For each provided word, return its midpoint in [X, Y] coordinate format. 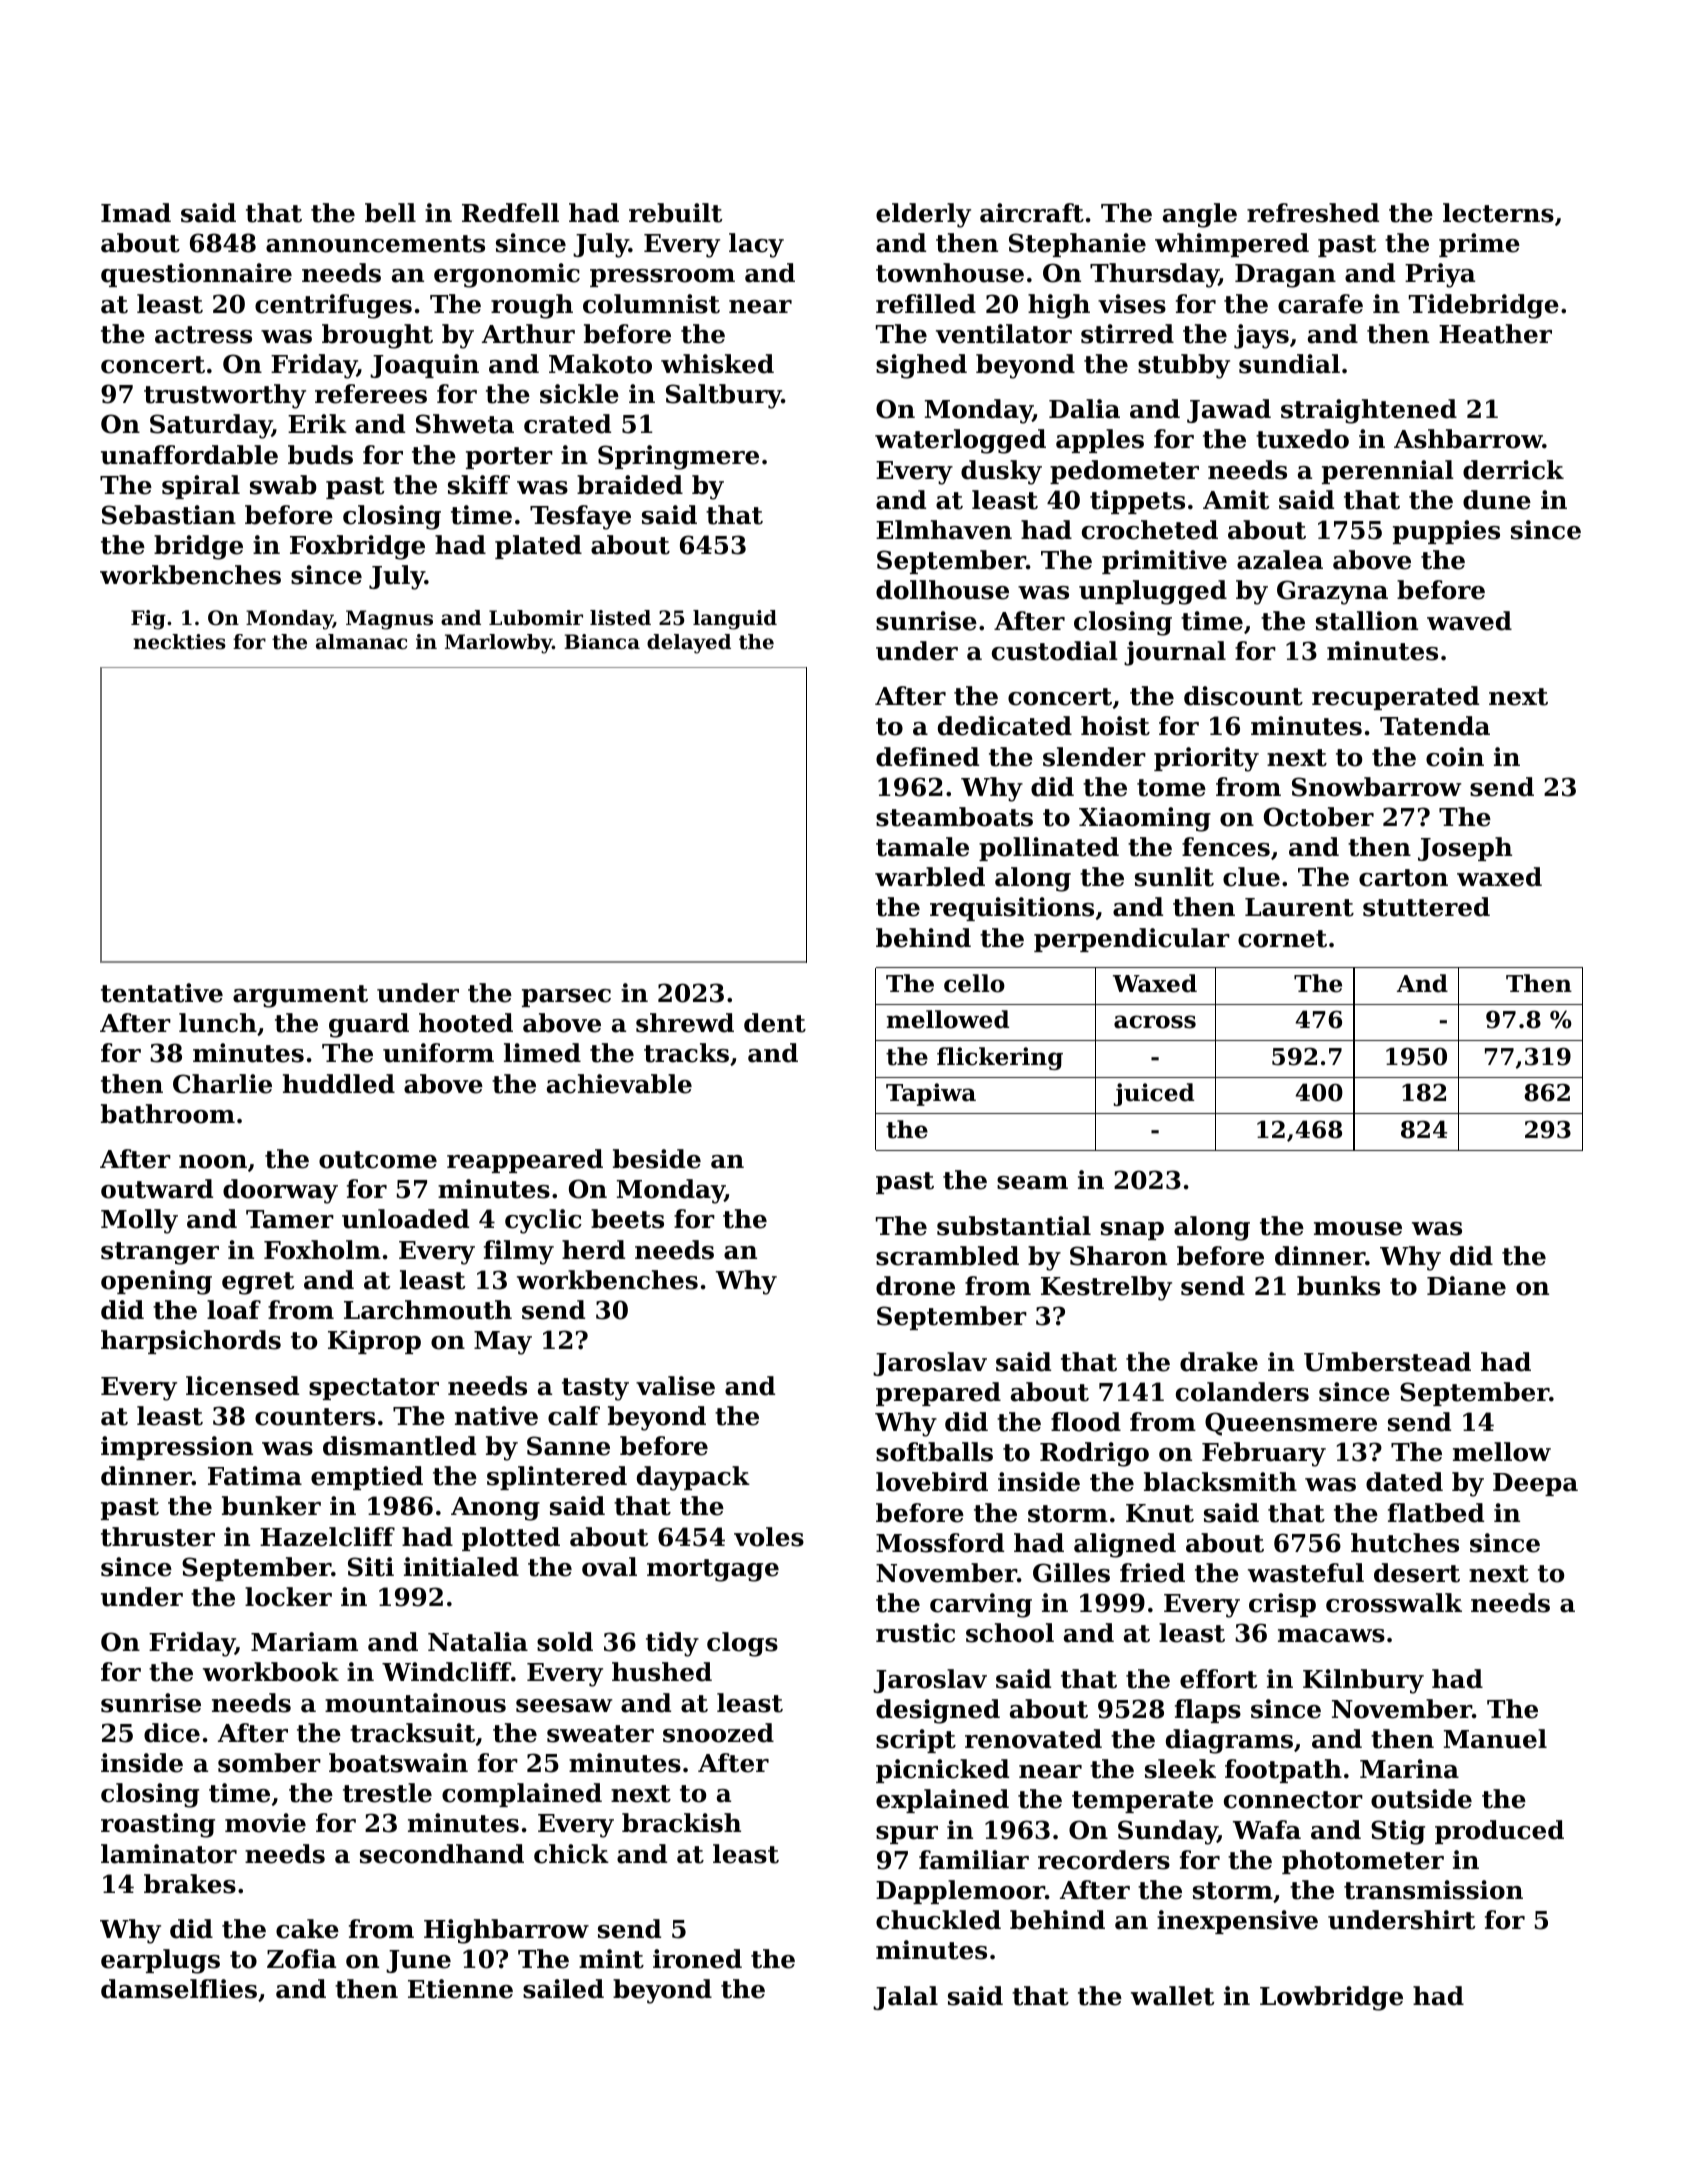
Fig [148, 620]
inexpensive [1237, 1922]
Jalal [905, 1998]
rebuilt [675, 213]
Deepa [1535, 1484]
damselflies [179, 1989]
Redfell [510, 213]
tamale [922, 847]
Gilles [1071, 1573]
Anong [495, 1509]
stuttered [1426, 907]
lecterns [1498, 213]
